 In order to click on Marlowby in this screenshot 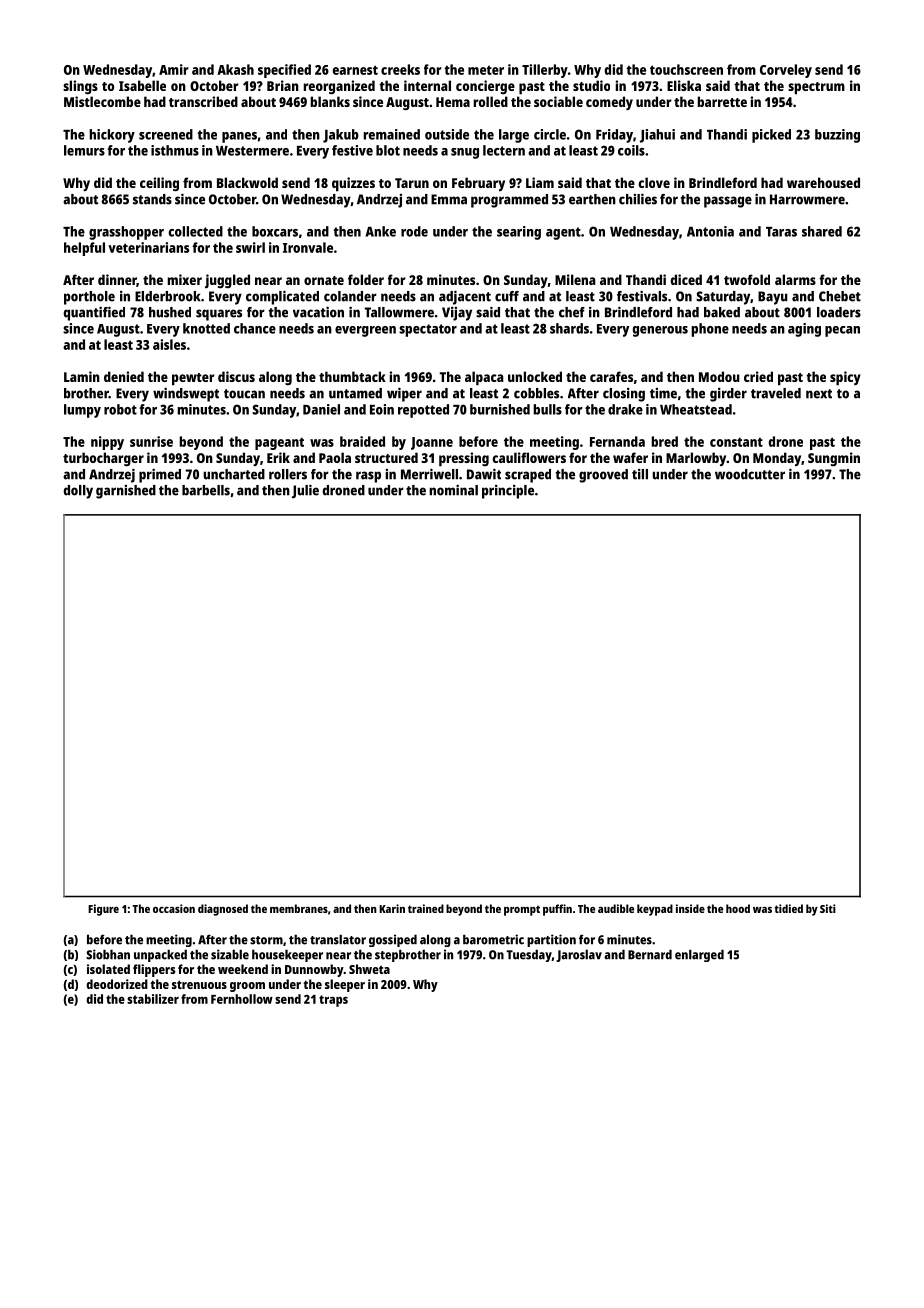, I will do `click(696, 459)`.
